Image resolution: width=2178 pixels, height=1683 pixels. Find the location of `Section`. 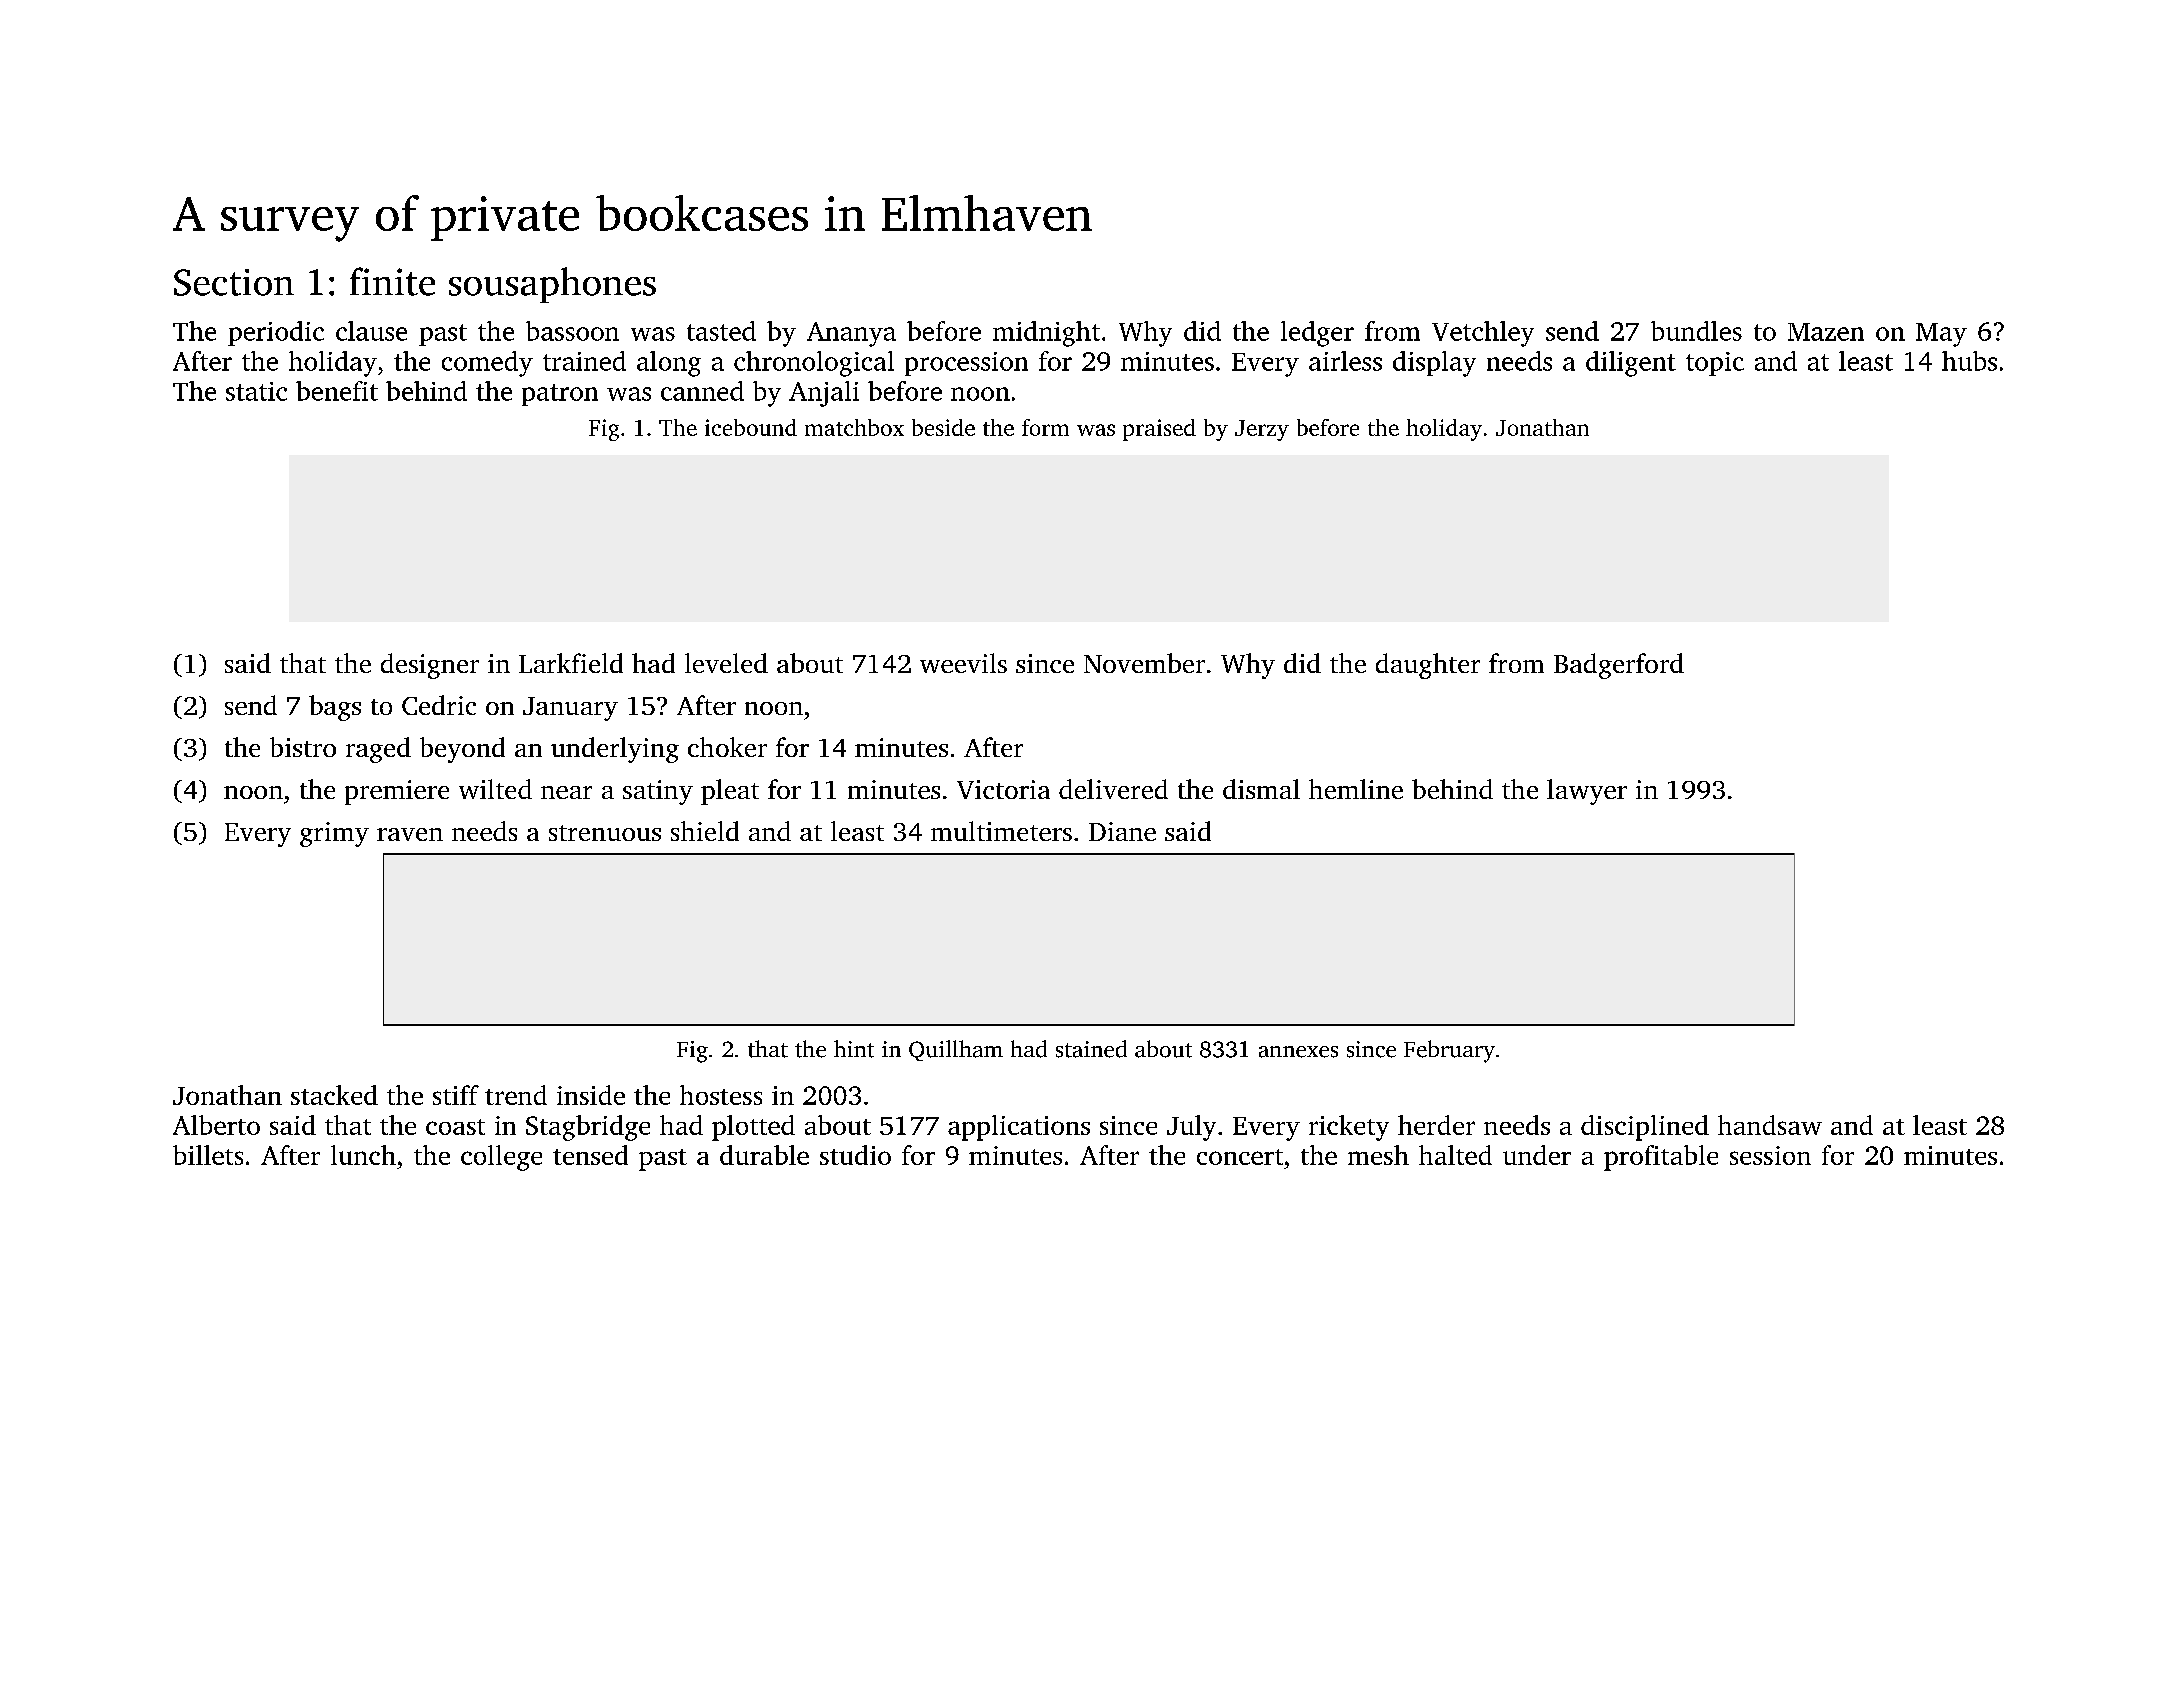

Section is located at coordinates (234, 282).
